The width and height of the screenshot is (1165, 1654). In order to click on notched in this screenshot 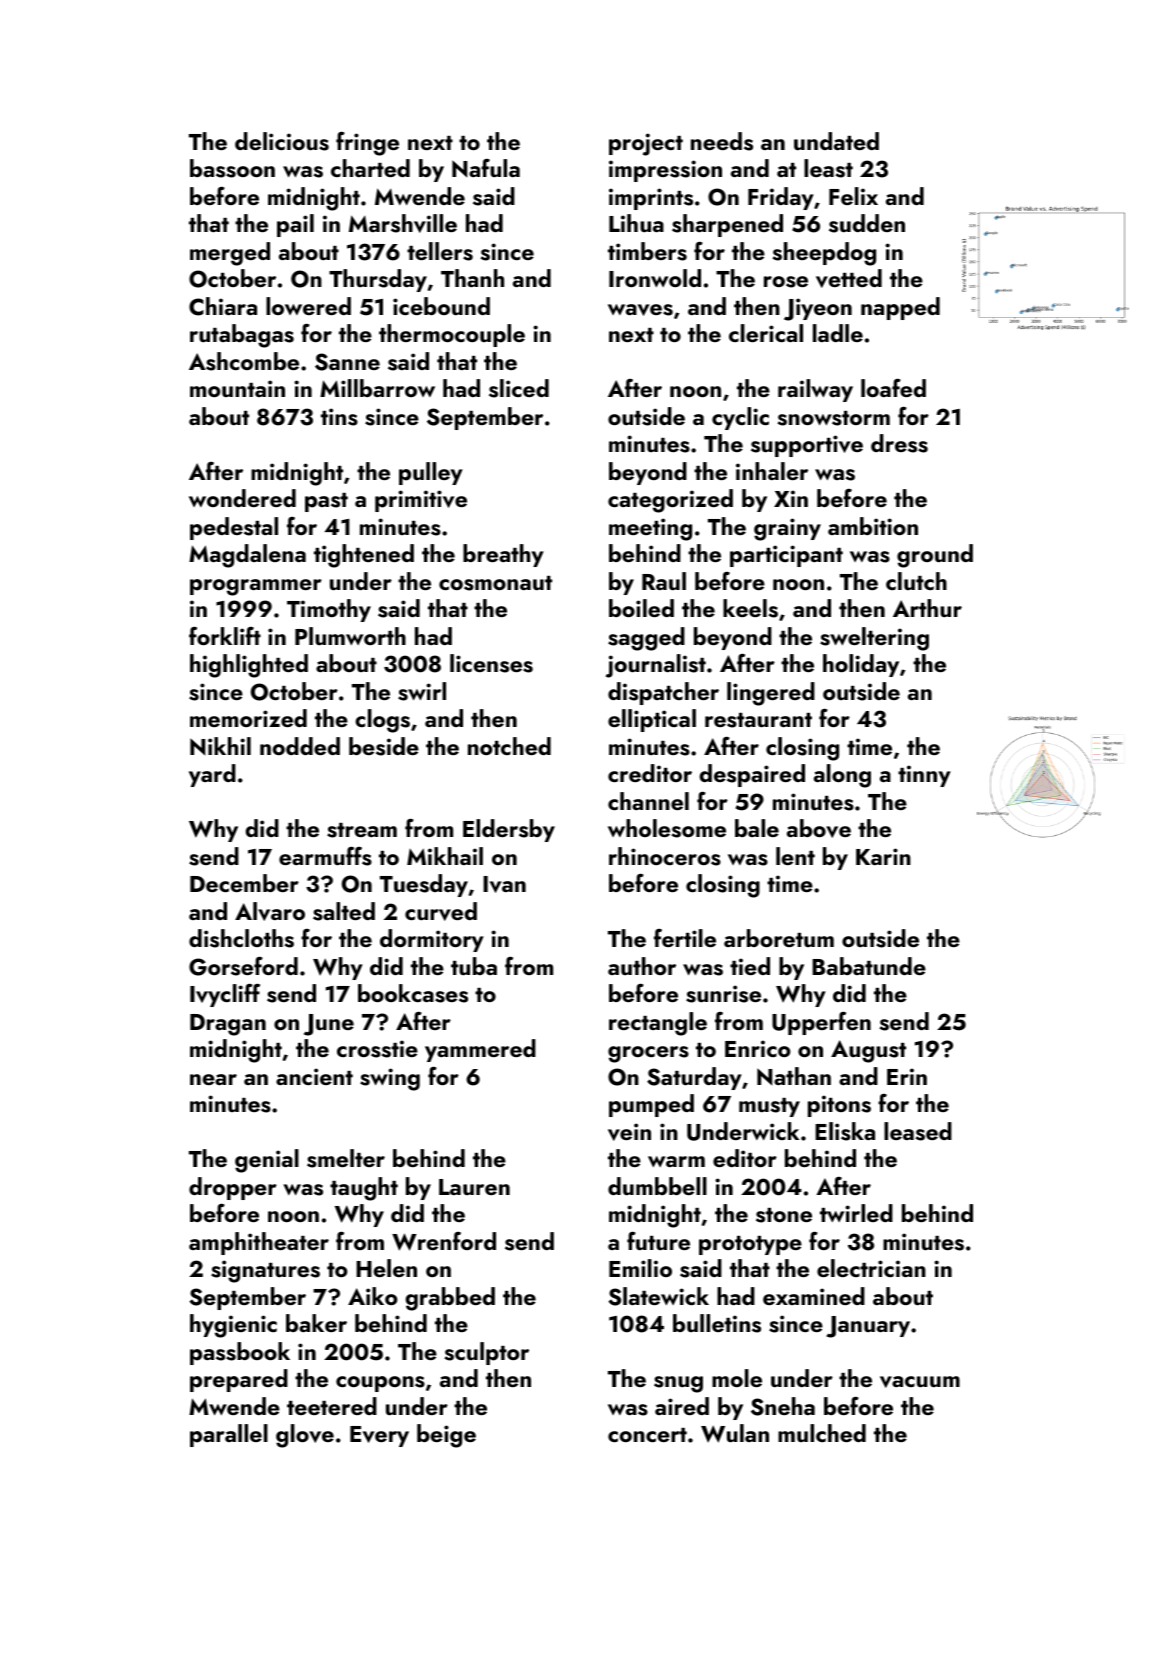, I will do `click(509, 746)`.
